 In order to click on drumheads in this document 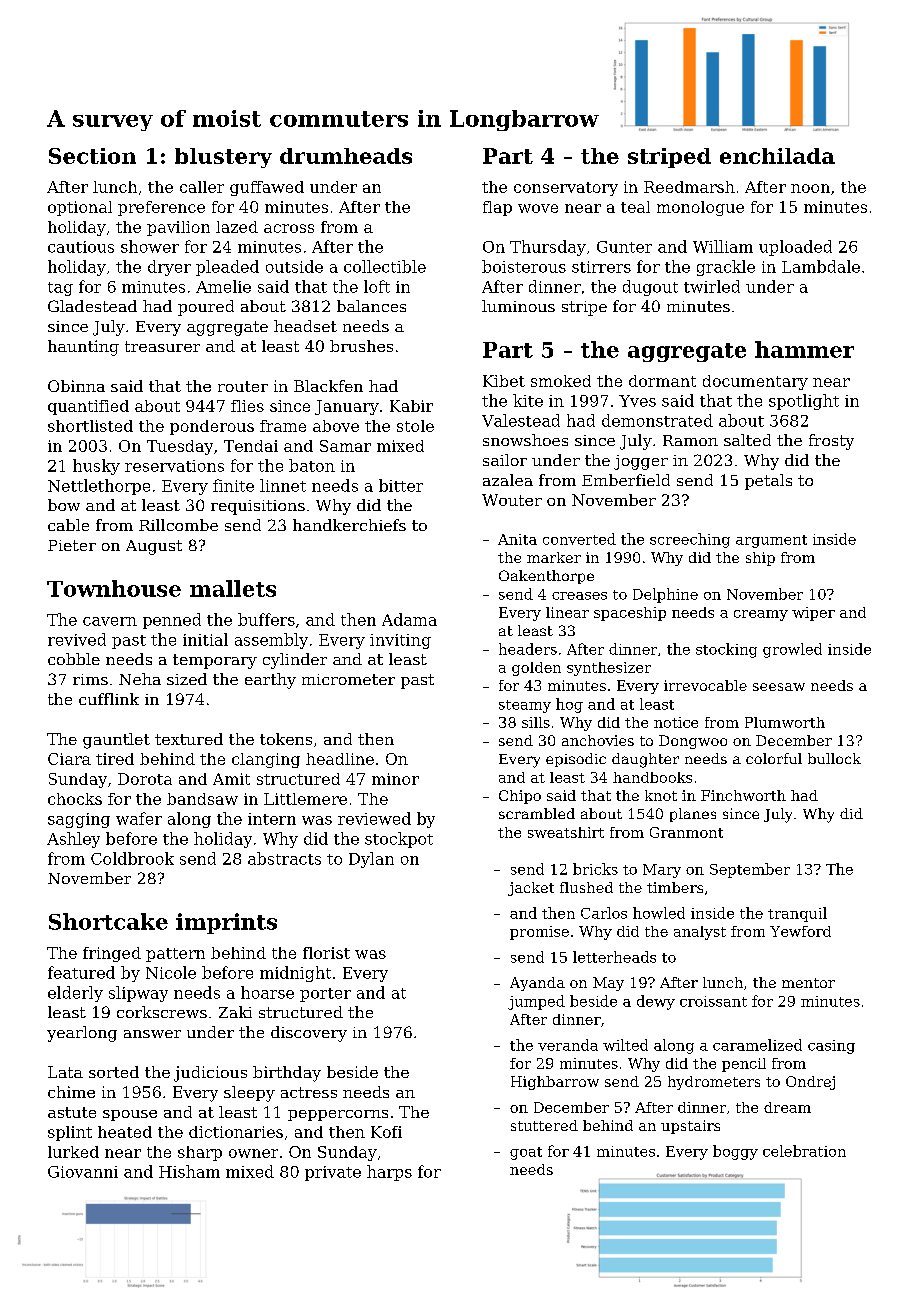, I will do `click(346, 156)`.
